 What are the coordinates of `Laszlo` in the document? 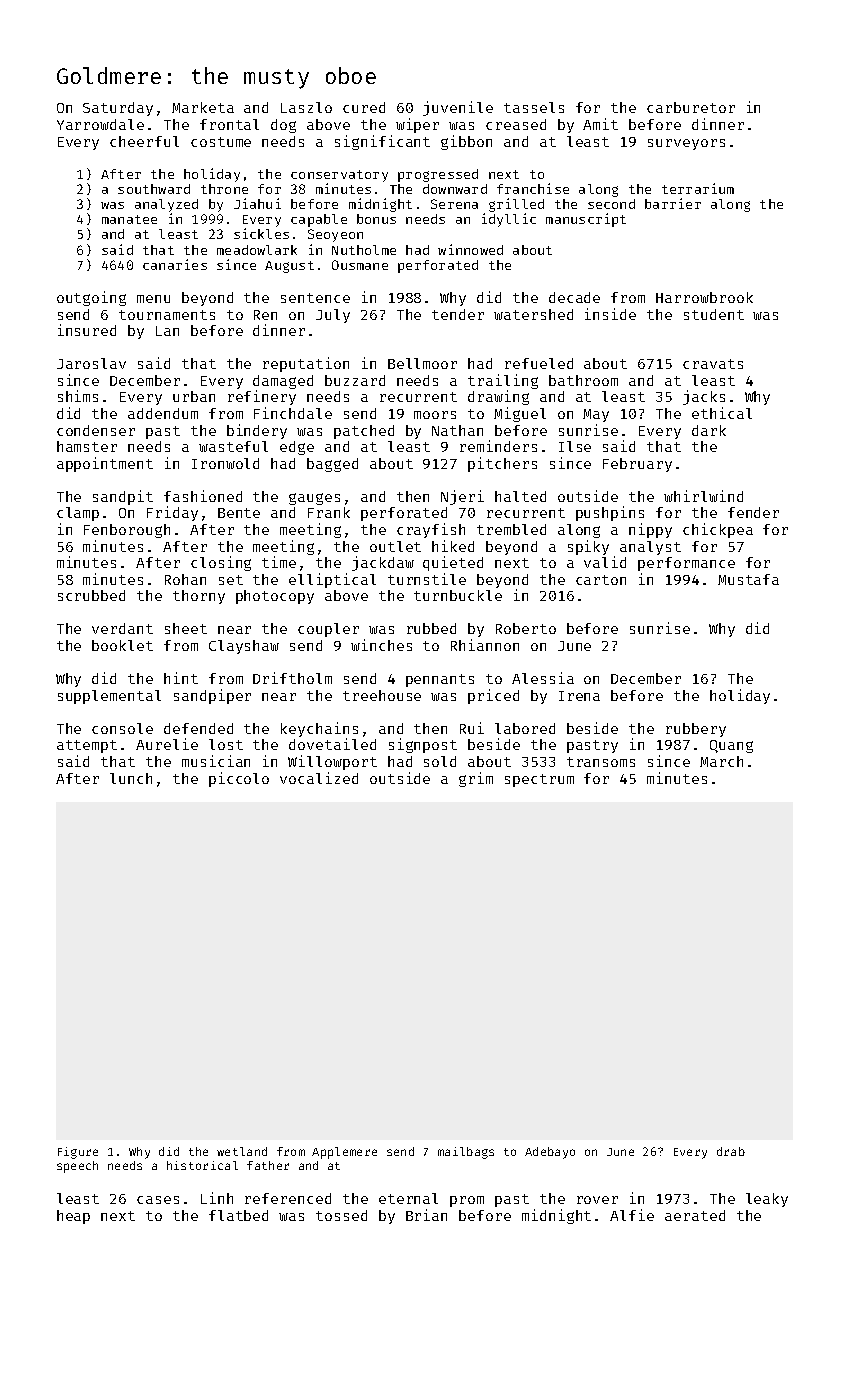 It's located at (306, 107).
